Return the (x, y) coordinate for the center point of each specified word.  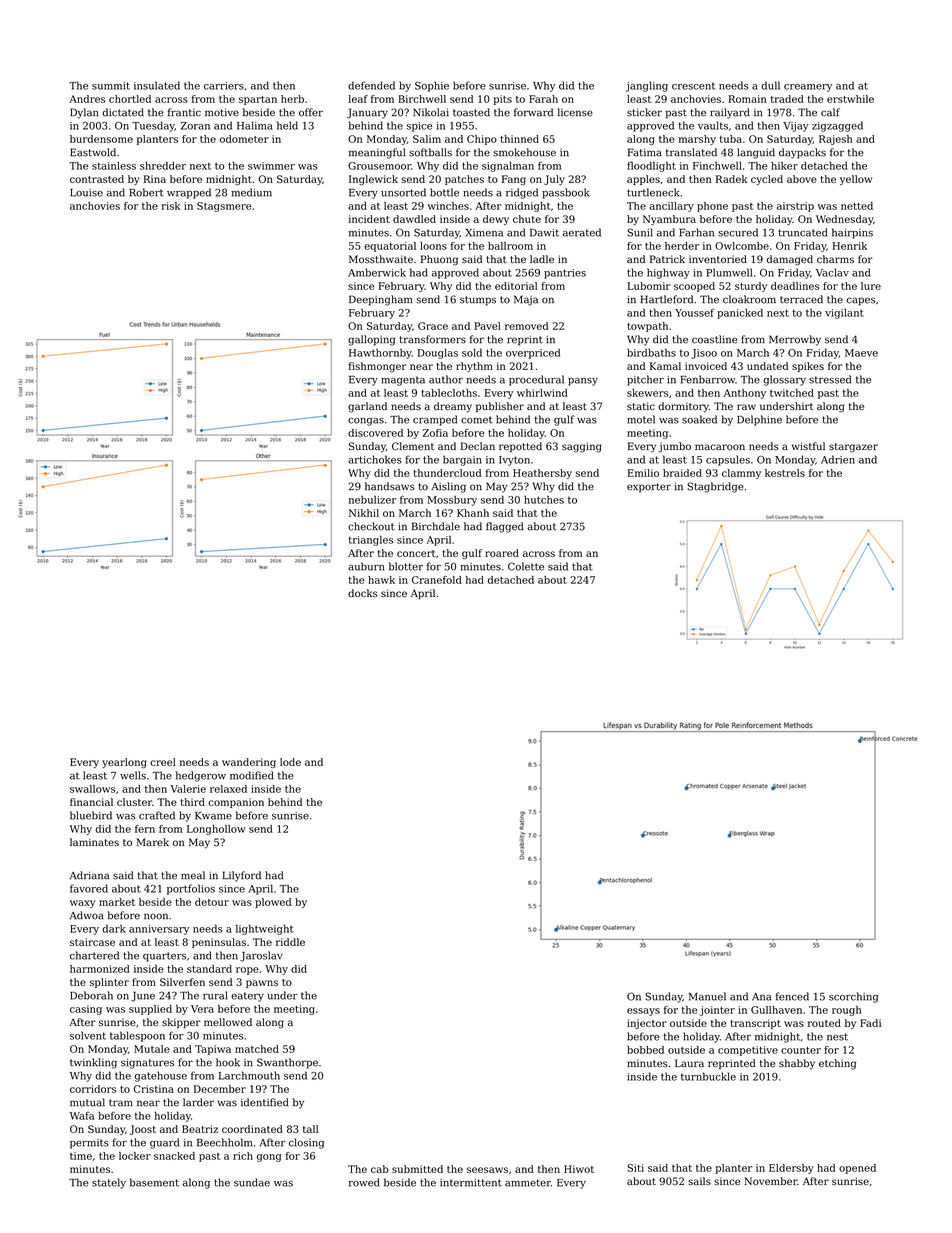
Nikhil (364, 513)
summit (111, 86)
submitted (417, 1169)
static (641, 406)
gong (269, 1158)
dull (770, 85)
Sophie (432, 86)
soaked (699, 419)
